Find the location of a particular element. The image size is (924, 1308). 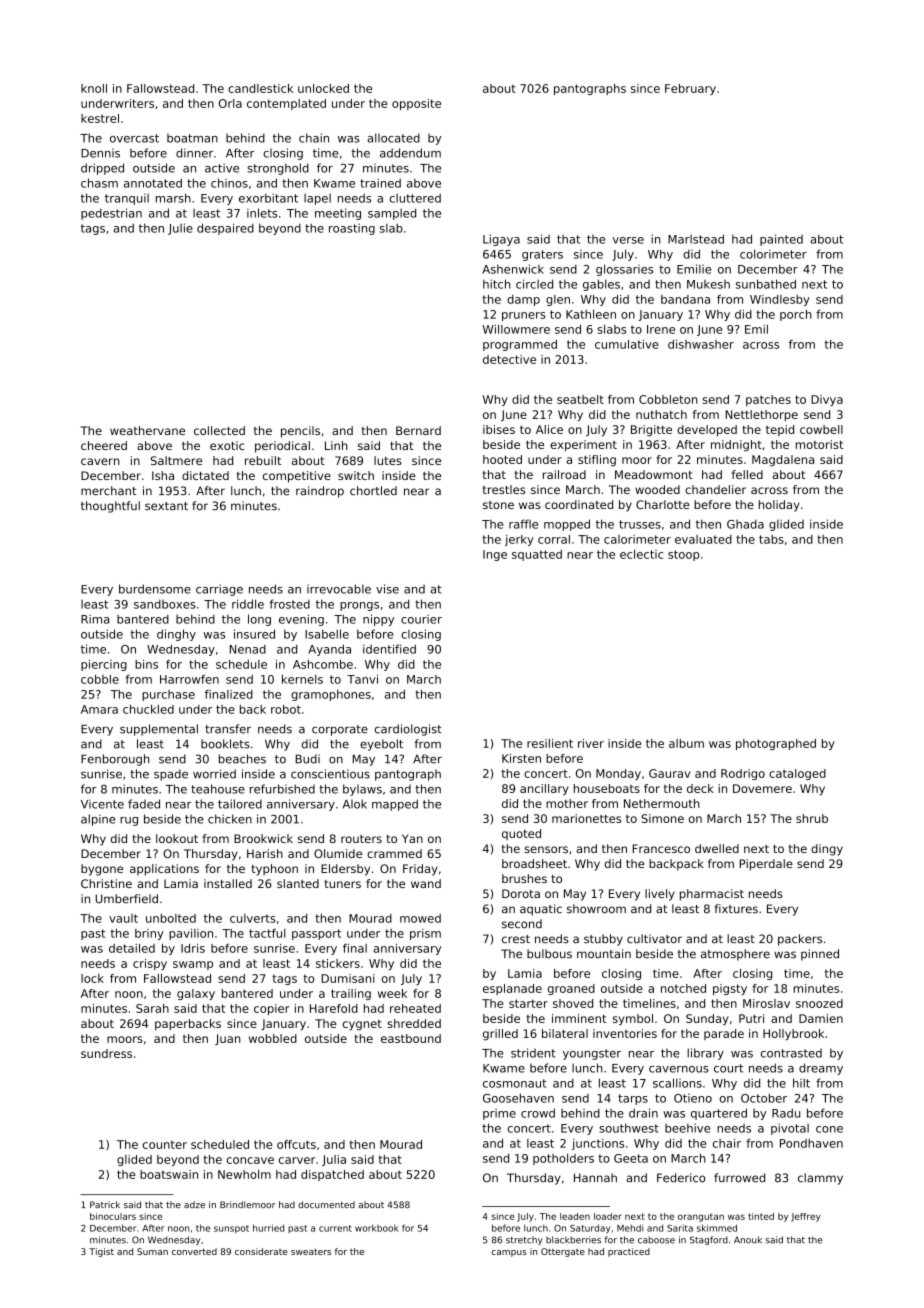

lookout is located at coordinates (177, 838).
